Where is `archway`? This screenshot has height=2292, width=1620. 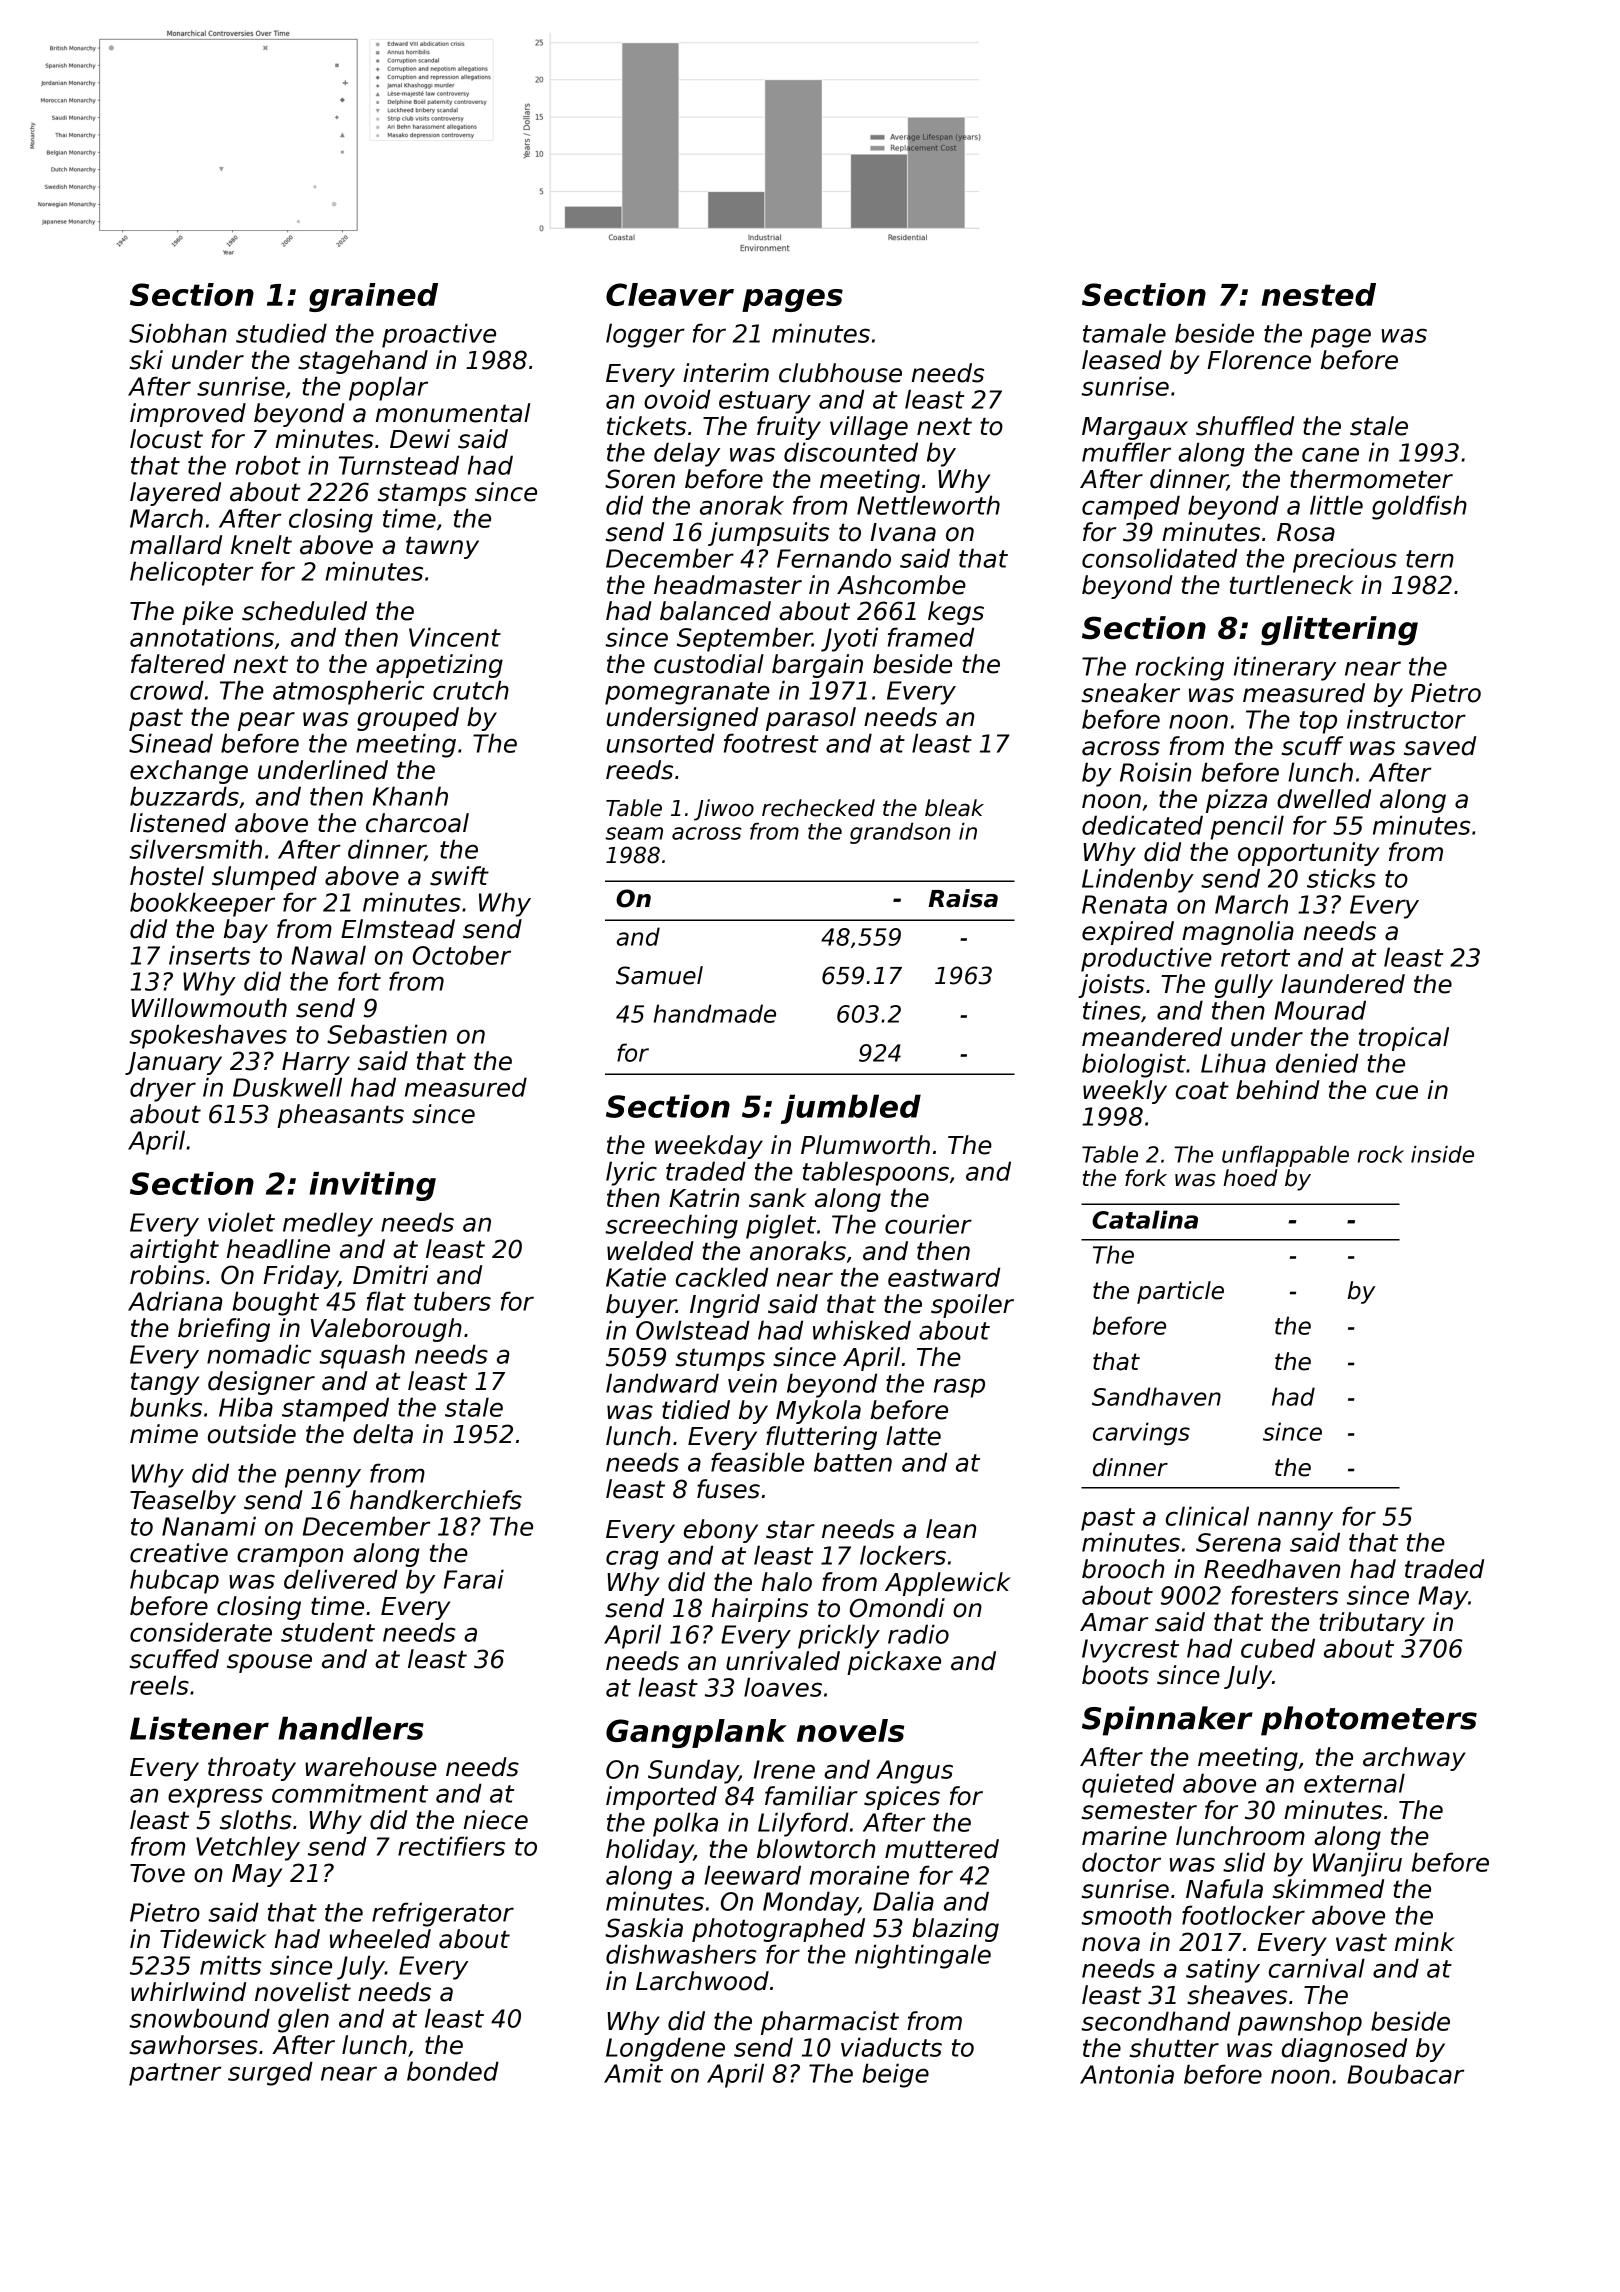
archway is located at coordinates (1414, 1759).
